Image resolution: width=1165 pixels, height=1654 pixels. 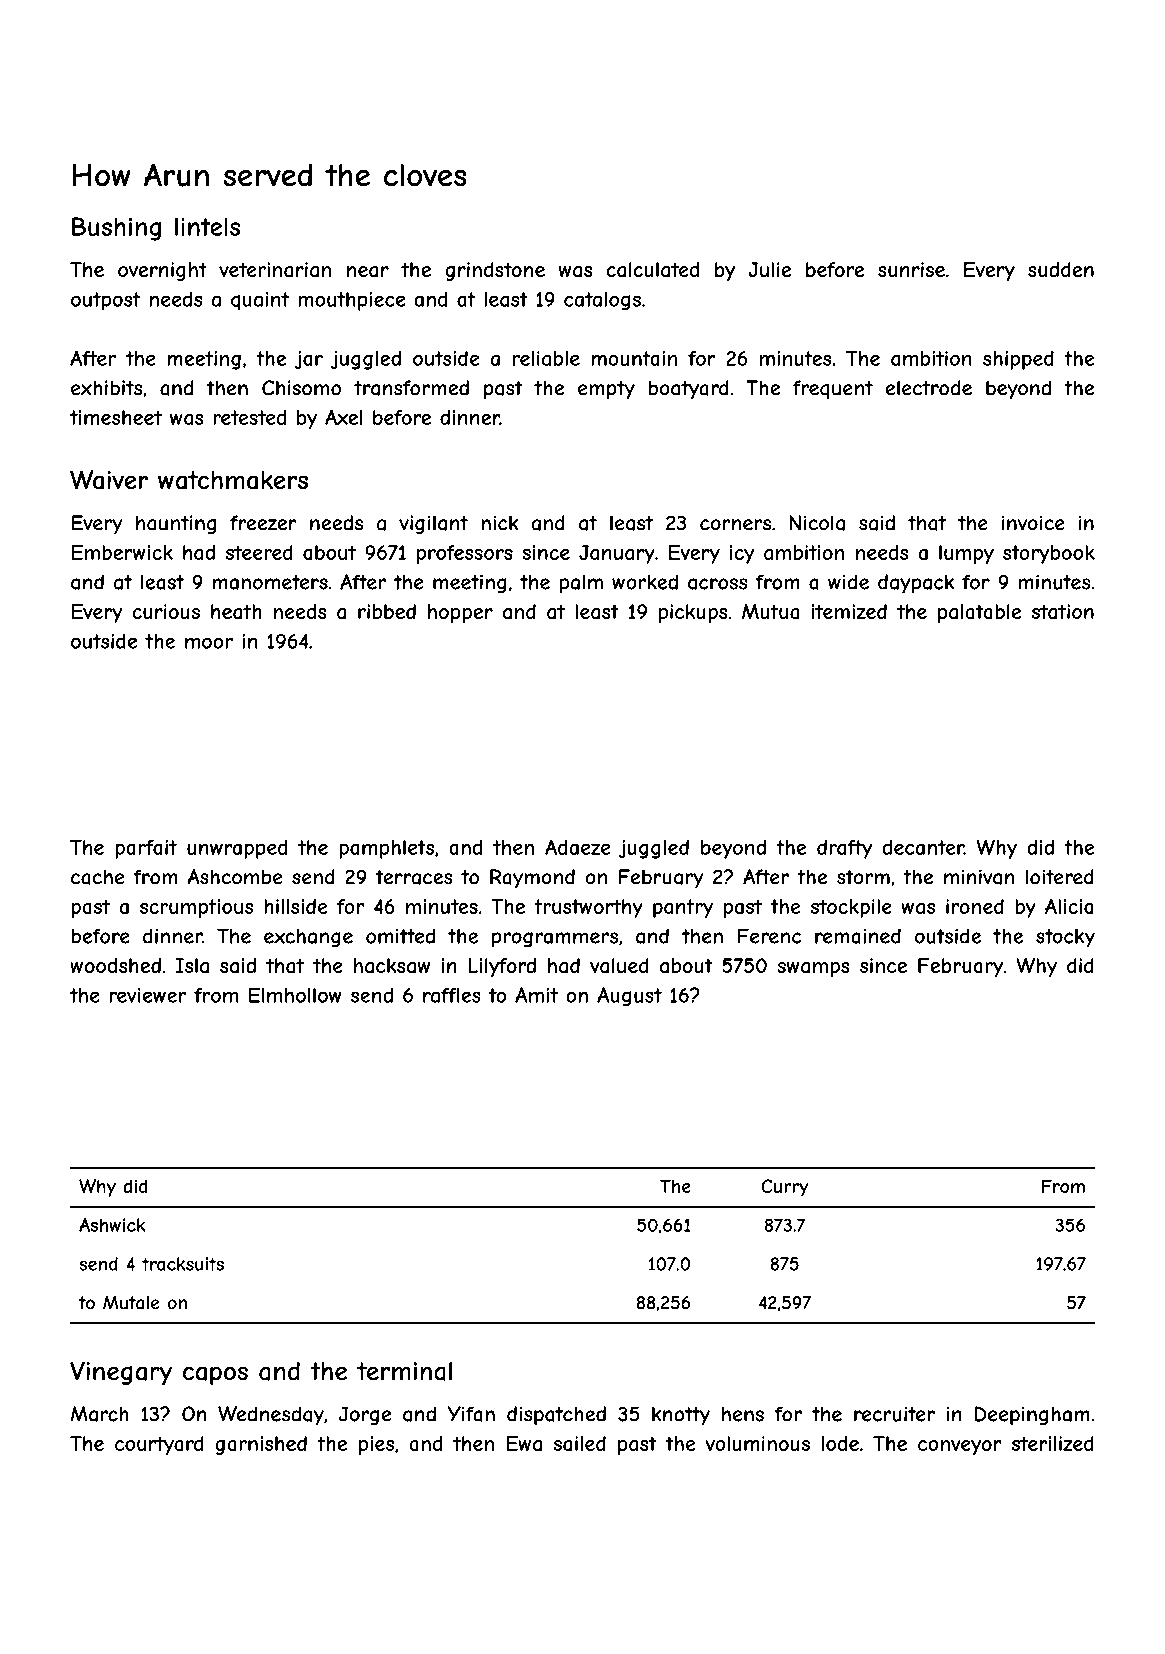 What do you see at coordinates (495, 271) in the document?
I see `grindstone` at bounding box center [495, 271].
